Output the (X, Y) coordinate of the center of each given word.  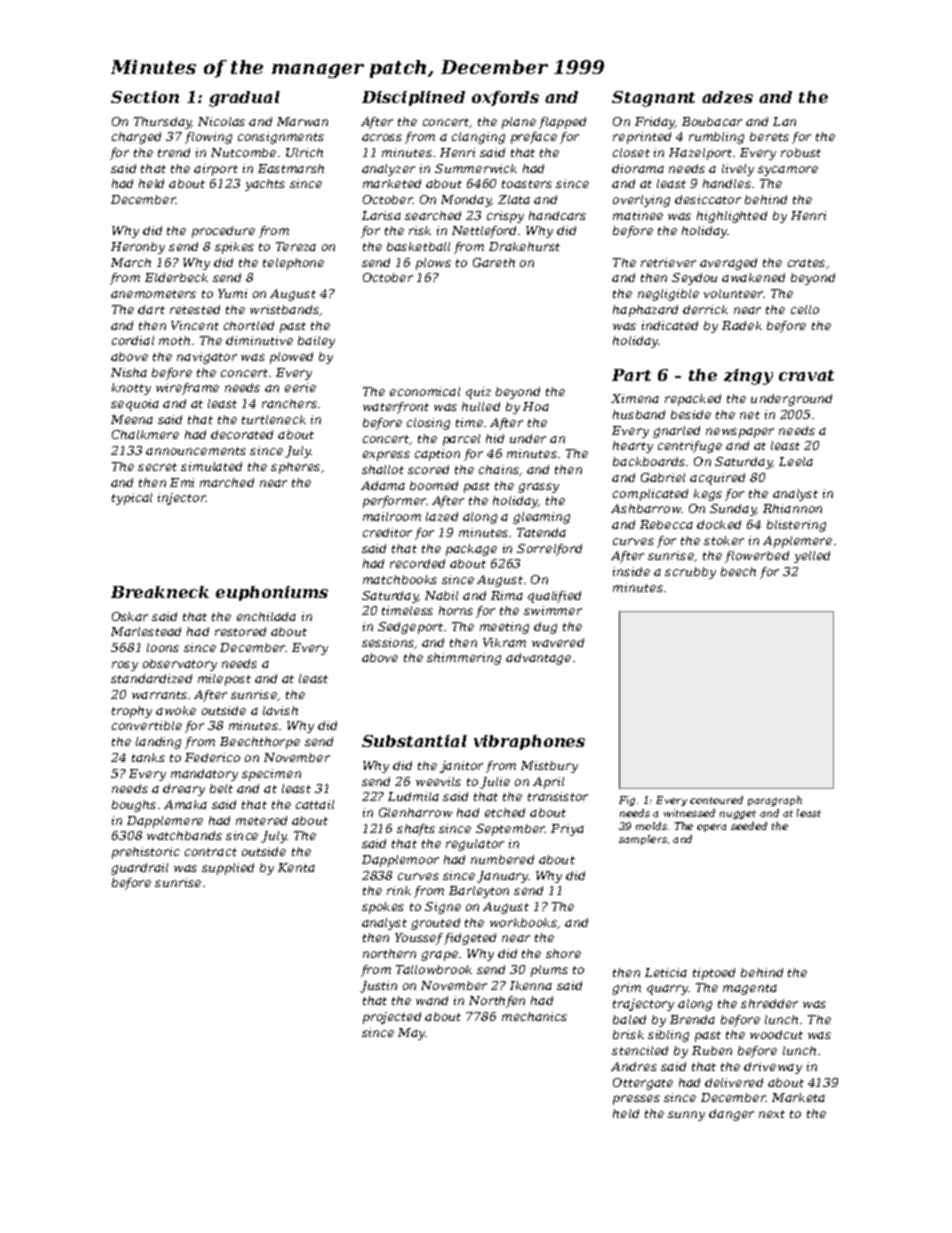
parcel (461, 440)
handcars (557, 215)
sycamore (788, 171)
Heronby (138, 248)
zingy (748, 377)
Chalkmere (145, 434)
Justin (378, 987)
